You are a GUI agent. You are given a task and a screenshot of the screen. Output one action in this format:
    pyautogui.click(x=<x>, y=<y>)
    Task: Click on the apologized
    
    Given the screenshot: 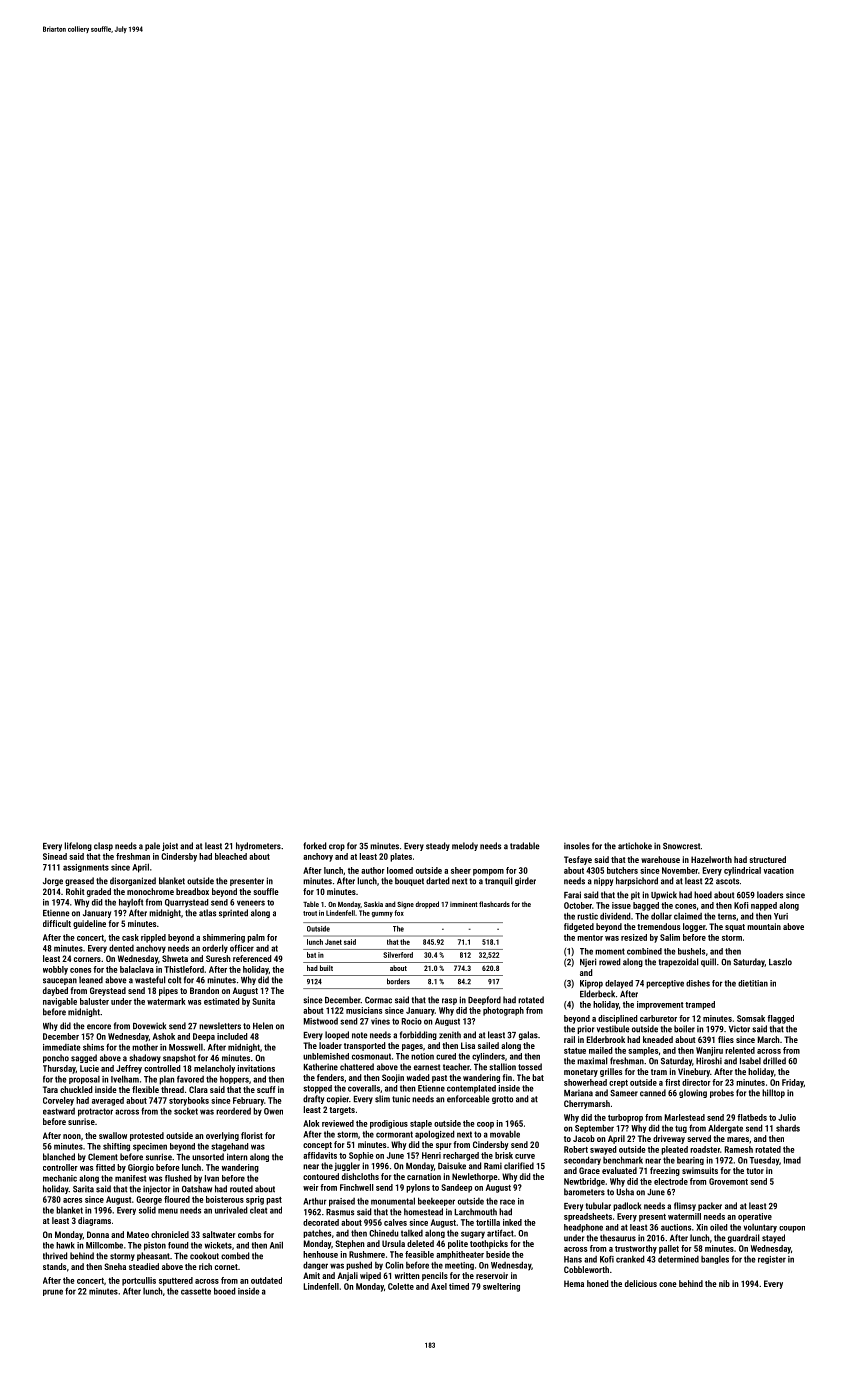 What is the action you would take?
    pyautogui.click(x=435, y=1134)
